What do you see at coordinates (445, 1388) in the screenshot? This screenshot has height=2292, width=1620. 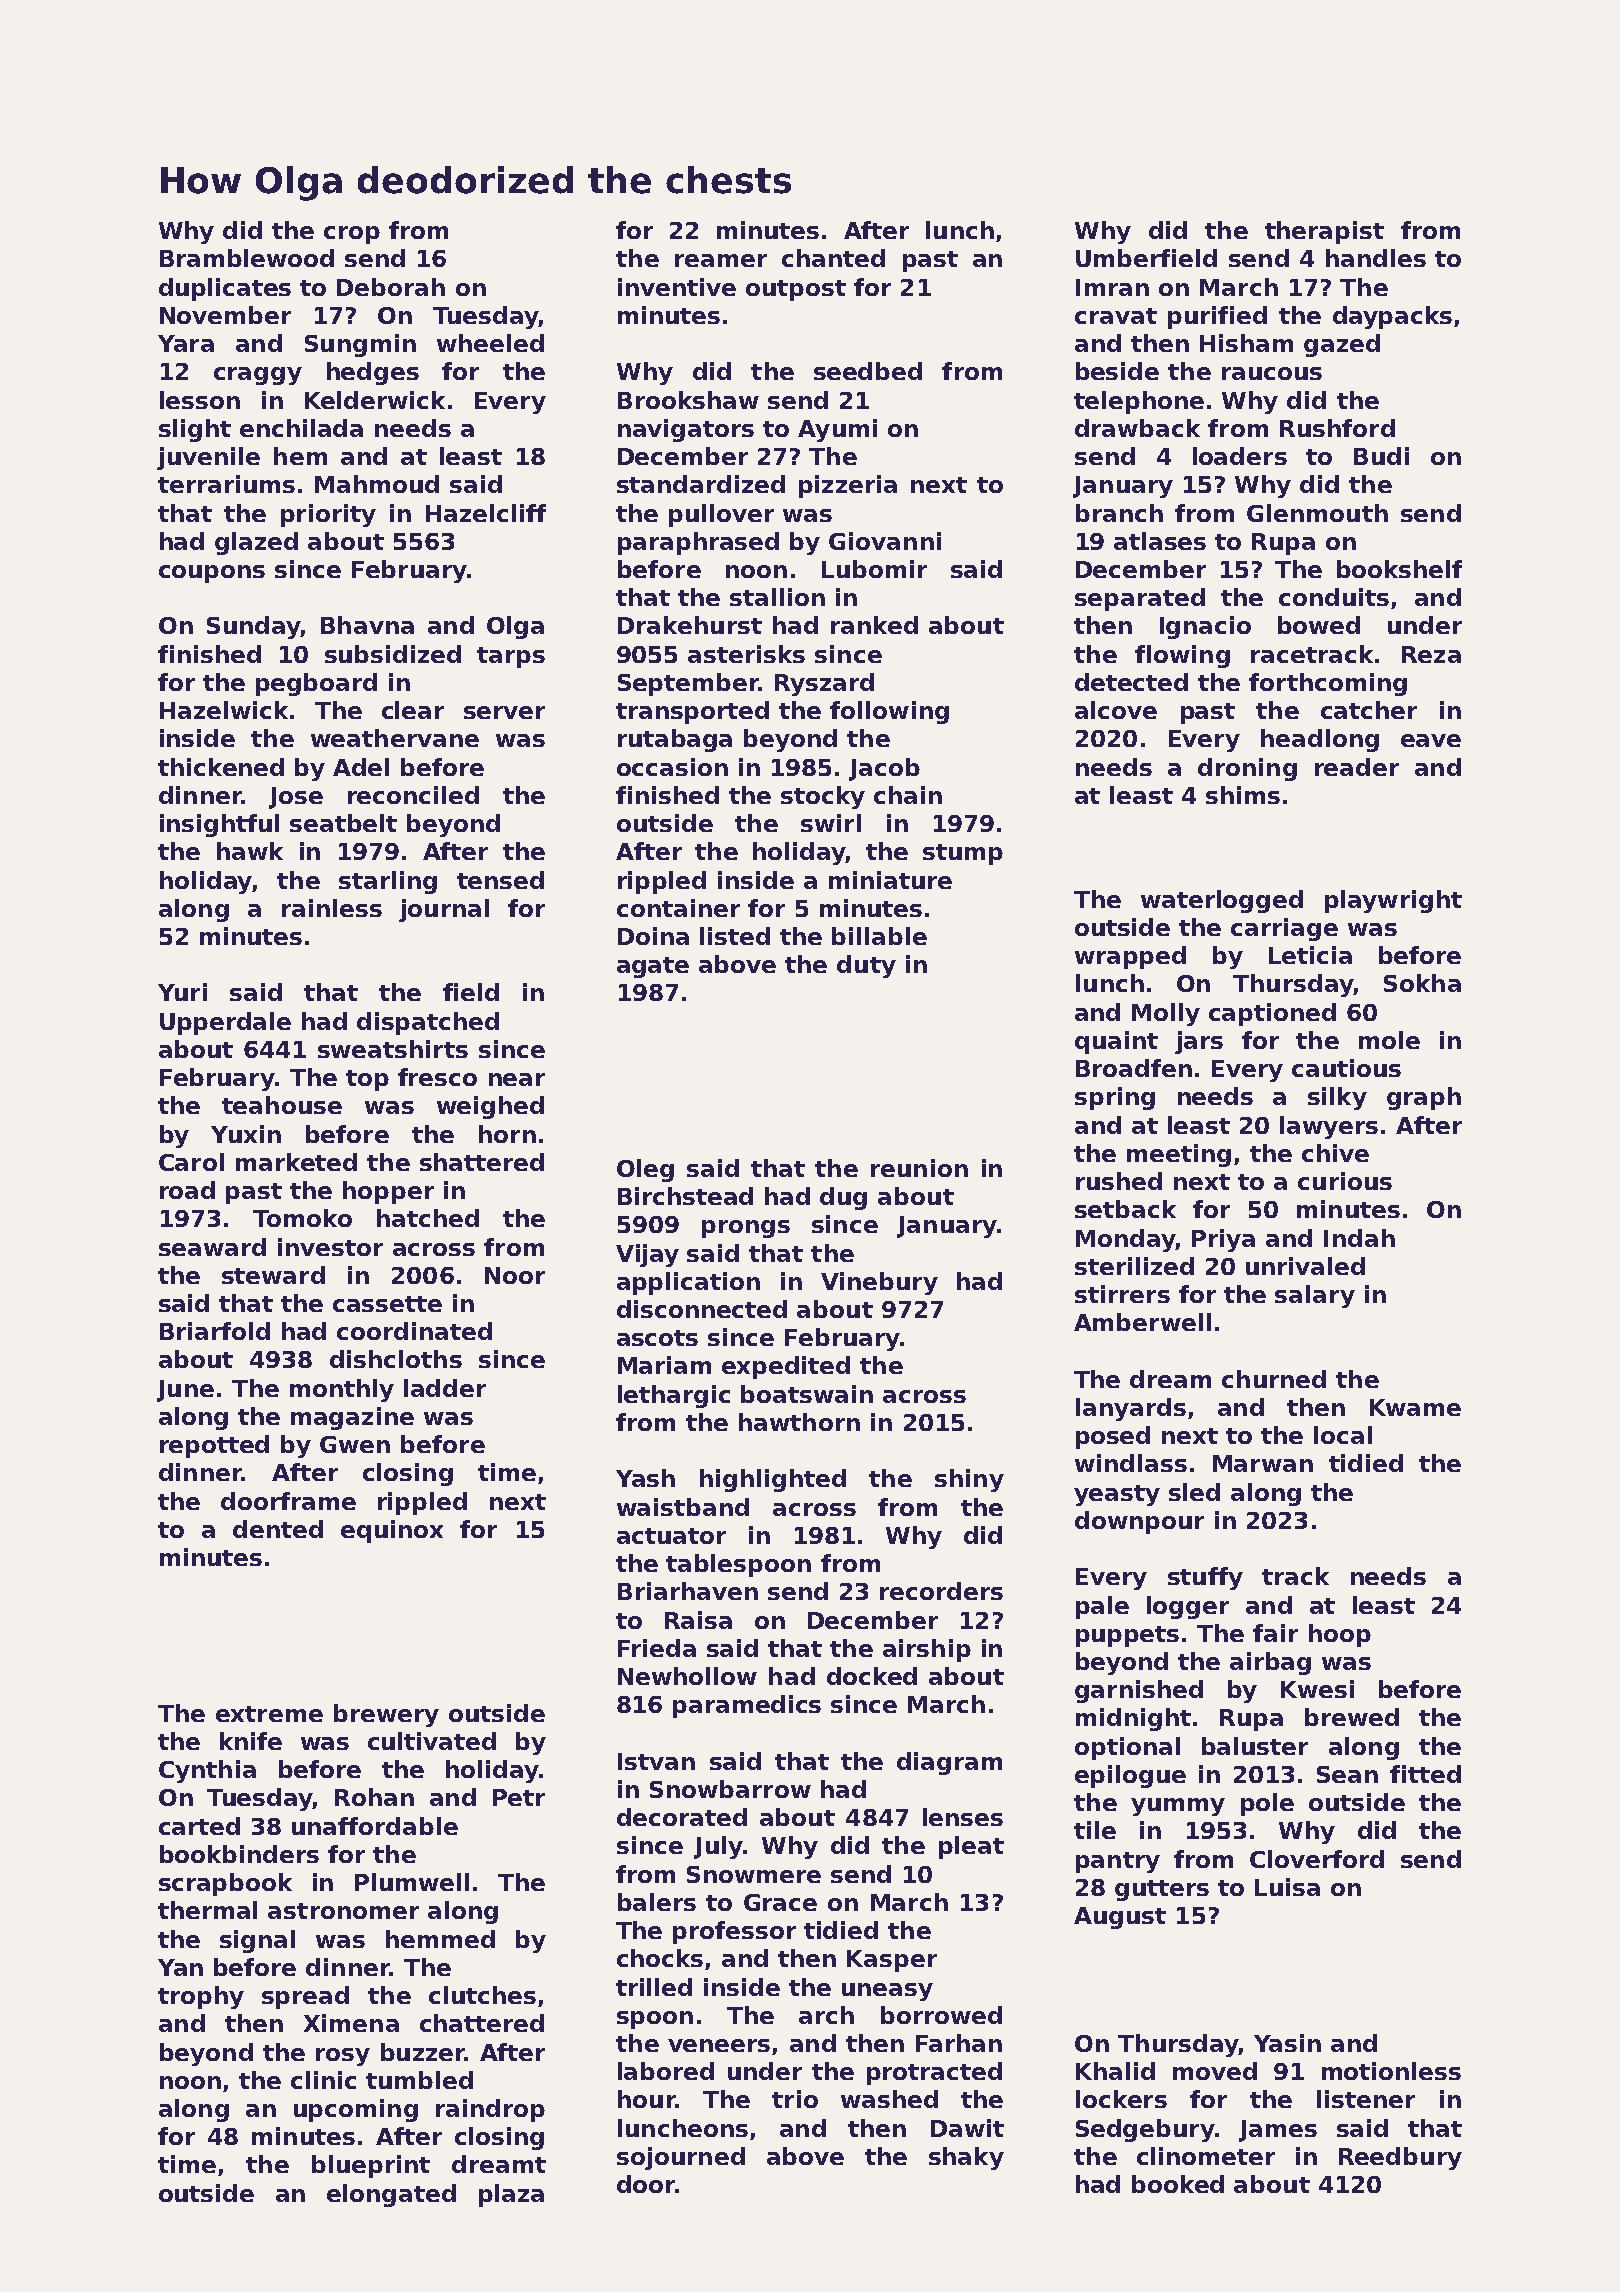 I see `ladder` at bounding box center [445, 1388].
